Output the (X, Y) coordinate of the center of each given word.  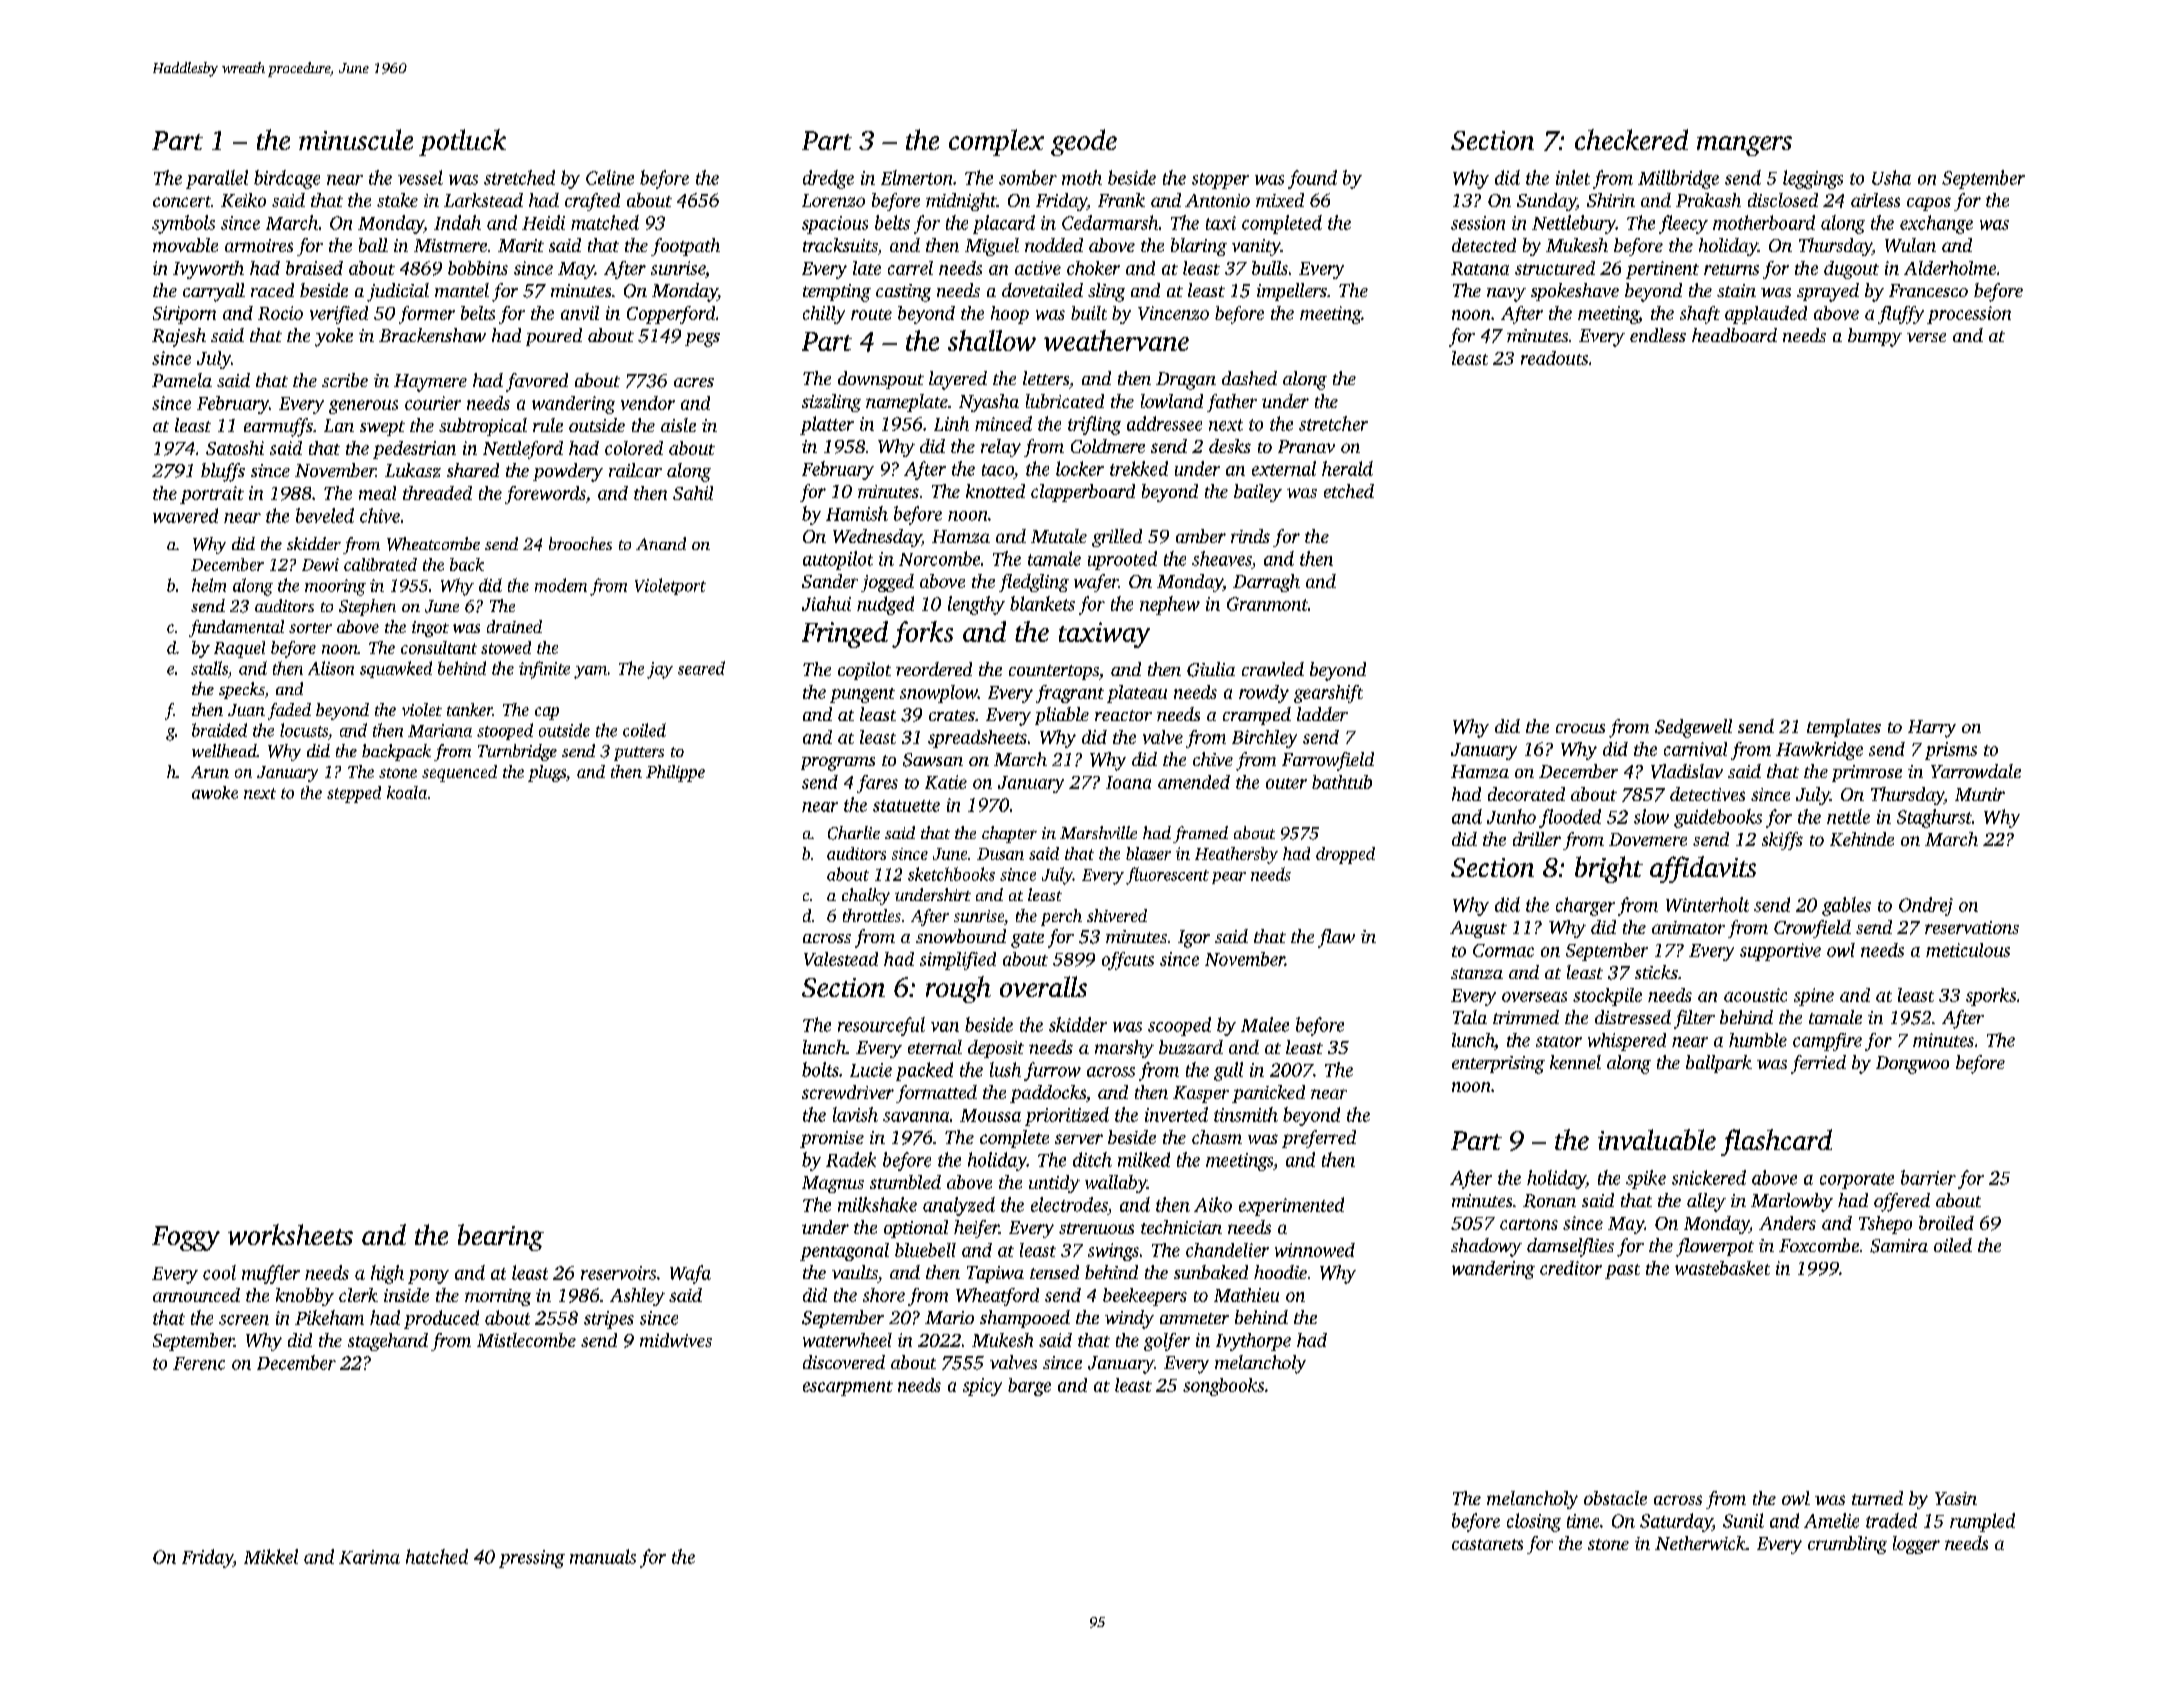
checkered (1631, 139)
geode (1084, 142)
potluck (462, 142)
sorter (310, 628)
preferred (1319, 1139)
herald (1347, 468)
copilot (864, 671)
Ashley (637, 1297)
